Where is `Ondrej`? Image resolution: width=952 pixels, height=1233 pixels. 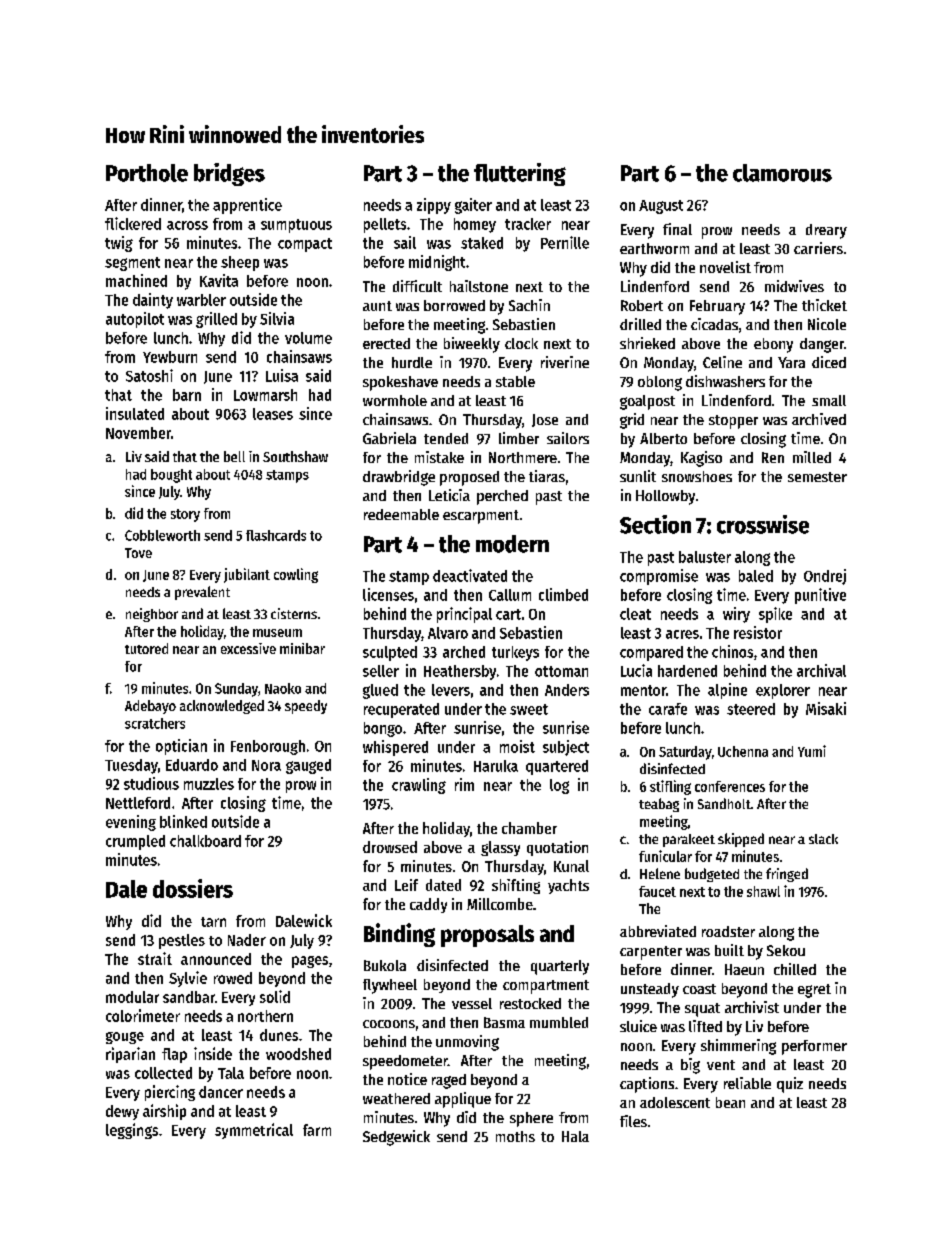
Ondrej is located at coordinates (825, 577).
